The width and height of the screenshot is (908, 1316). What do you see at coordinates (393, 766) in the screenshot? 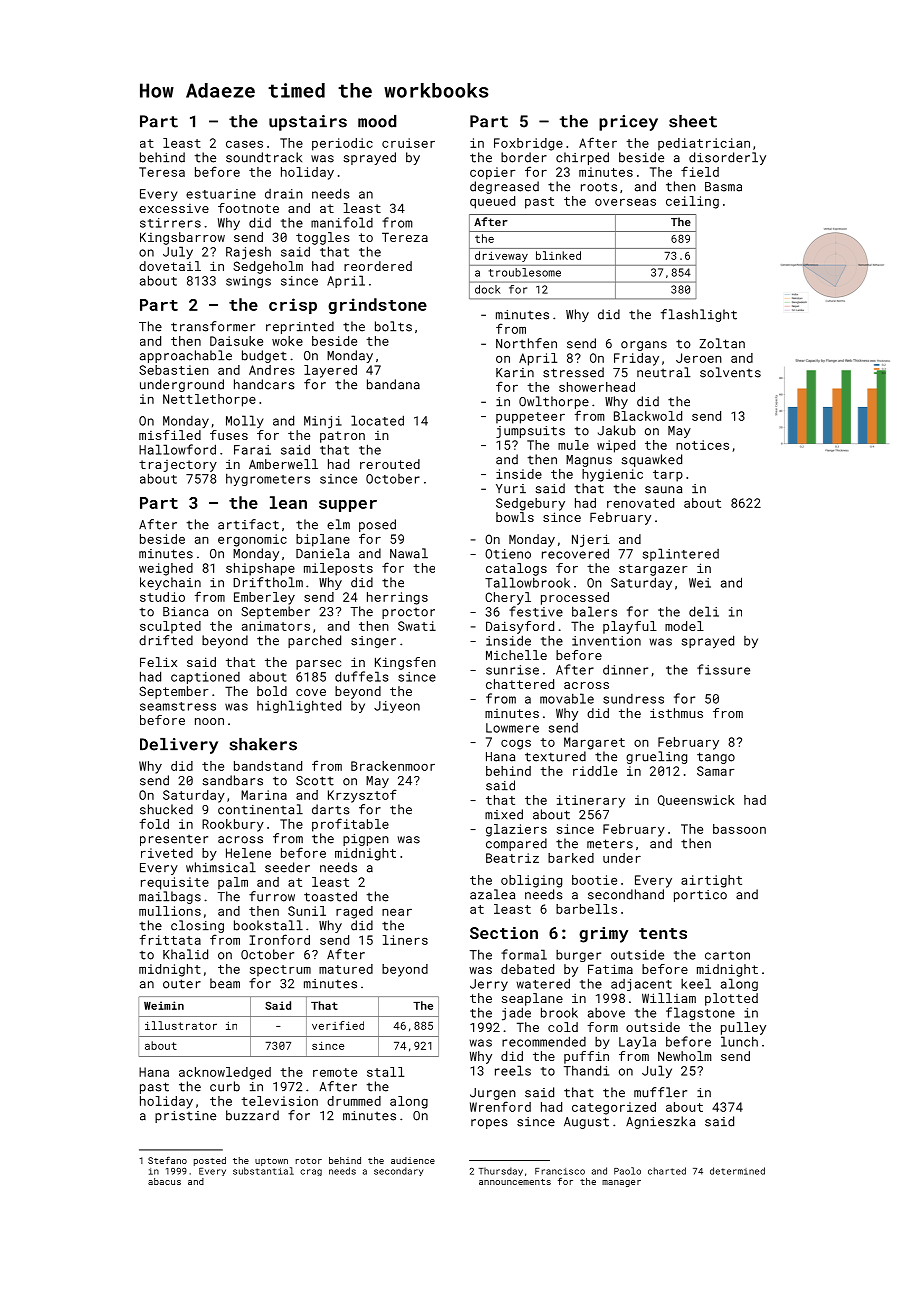
I see `Brackenmoor` at bounding box center [393, 766].
